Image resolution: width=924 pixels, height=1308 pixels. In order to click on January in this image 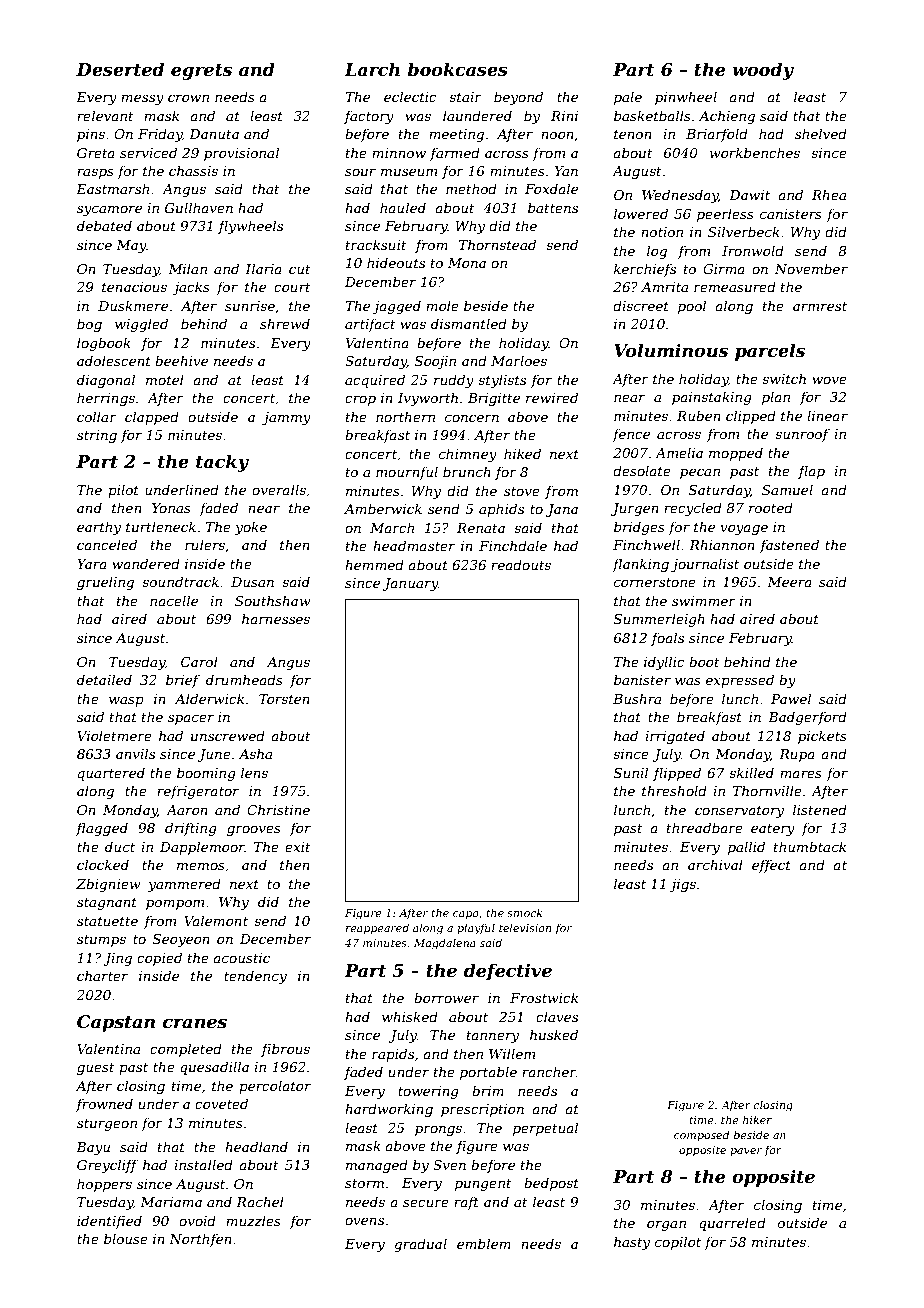, I will do `click(410, 584)`.
